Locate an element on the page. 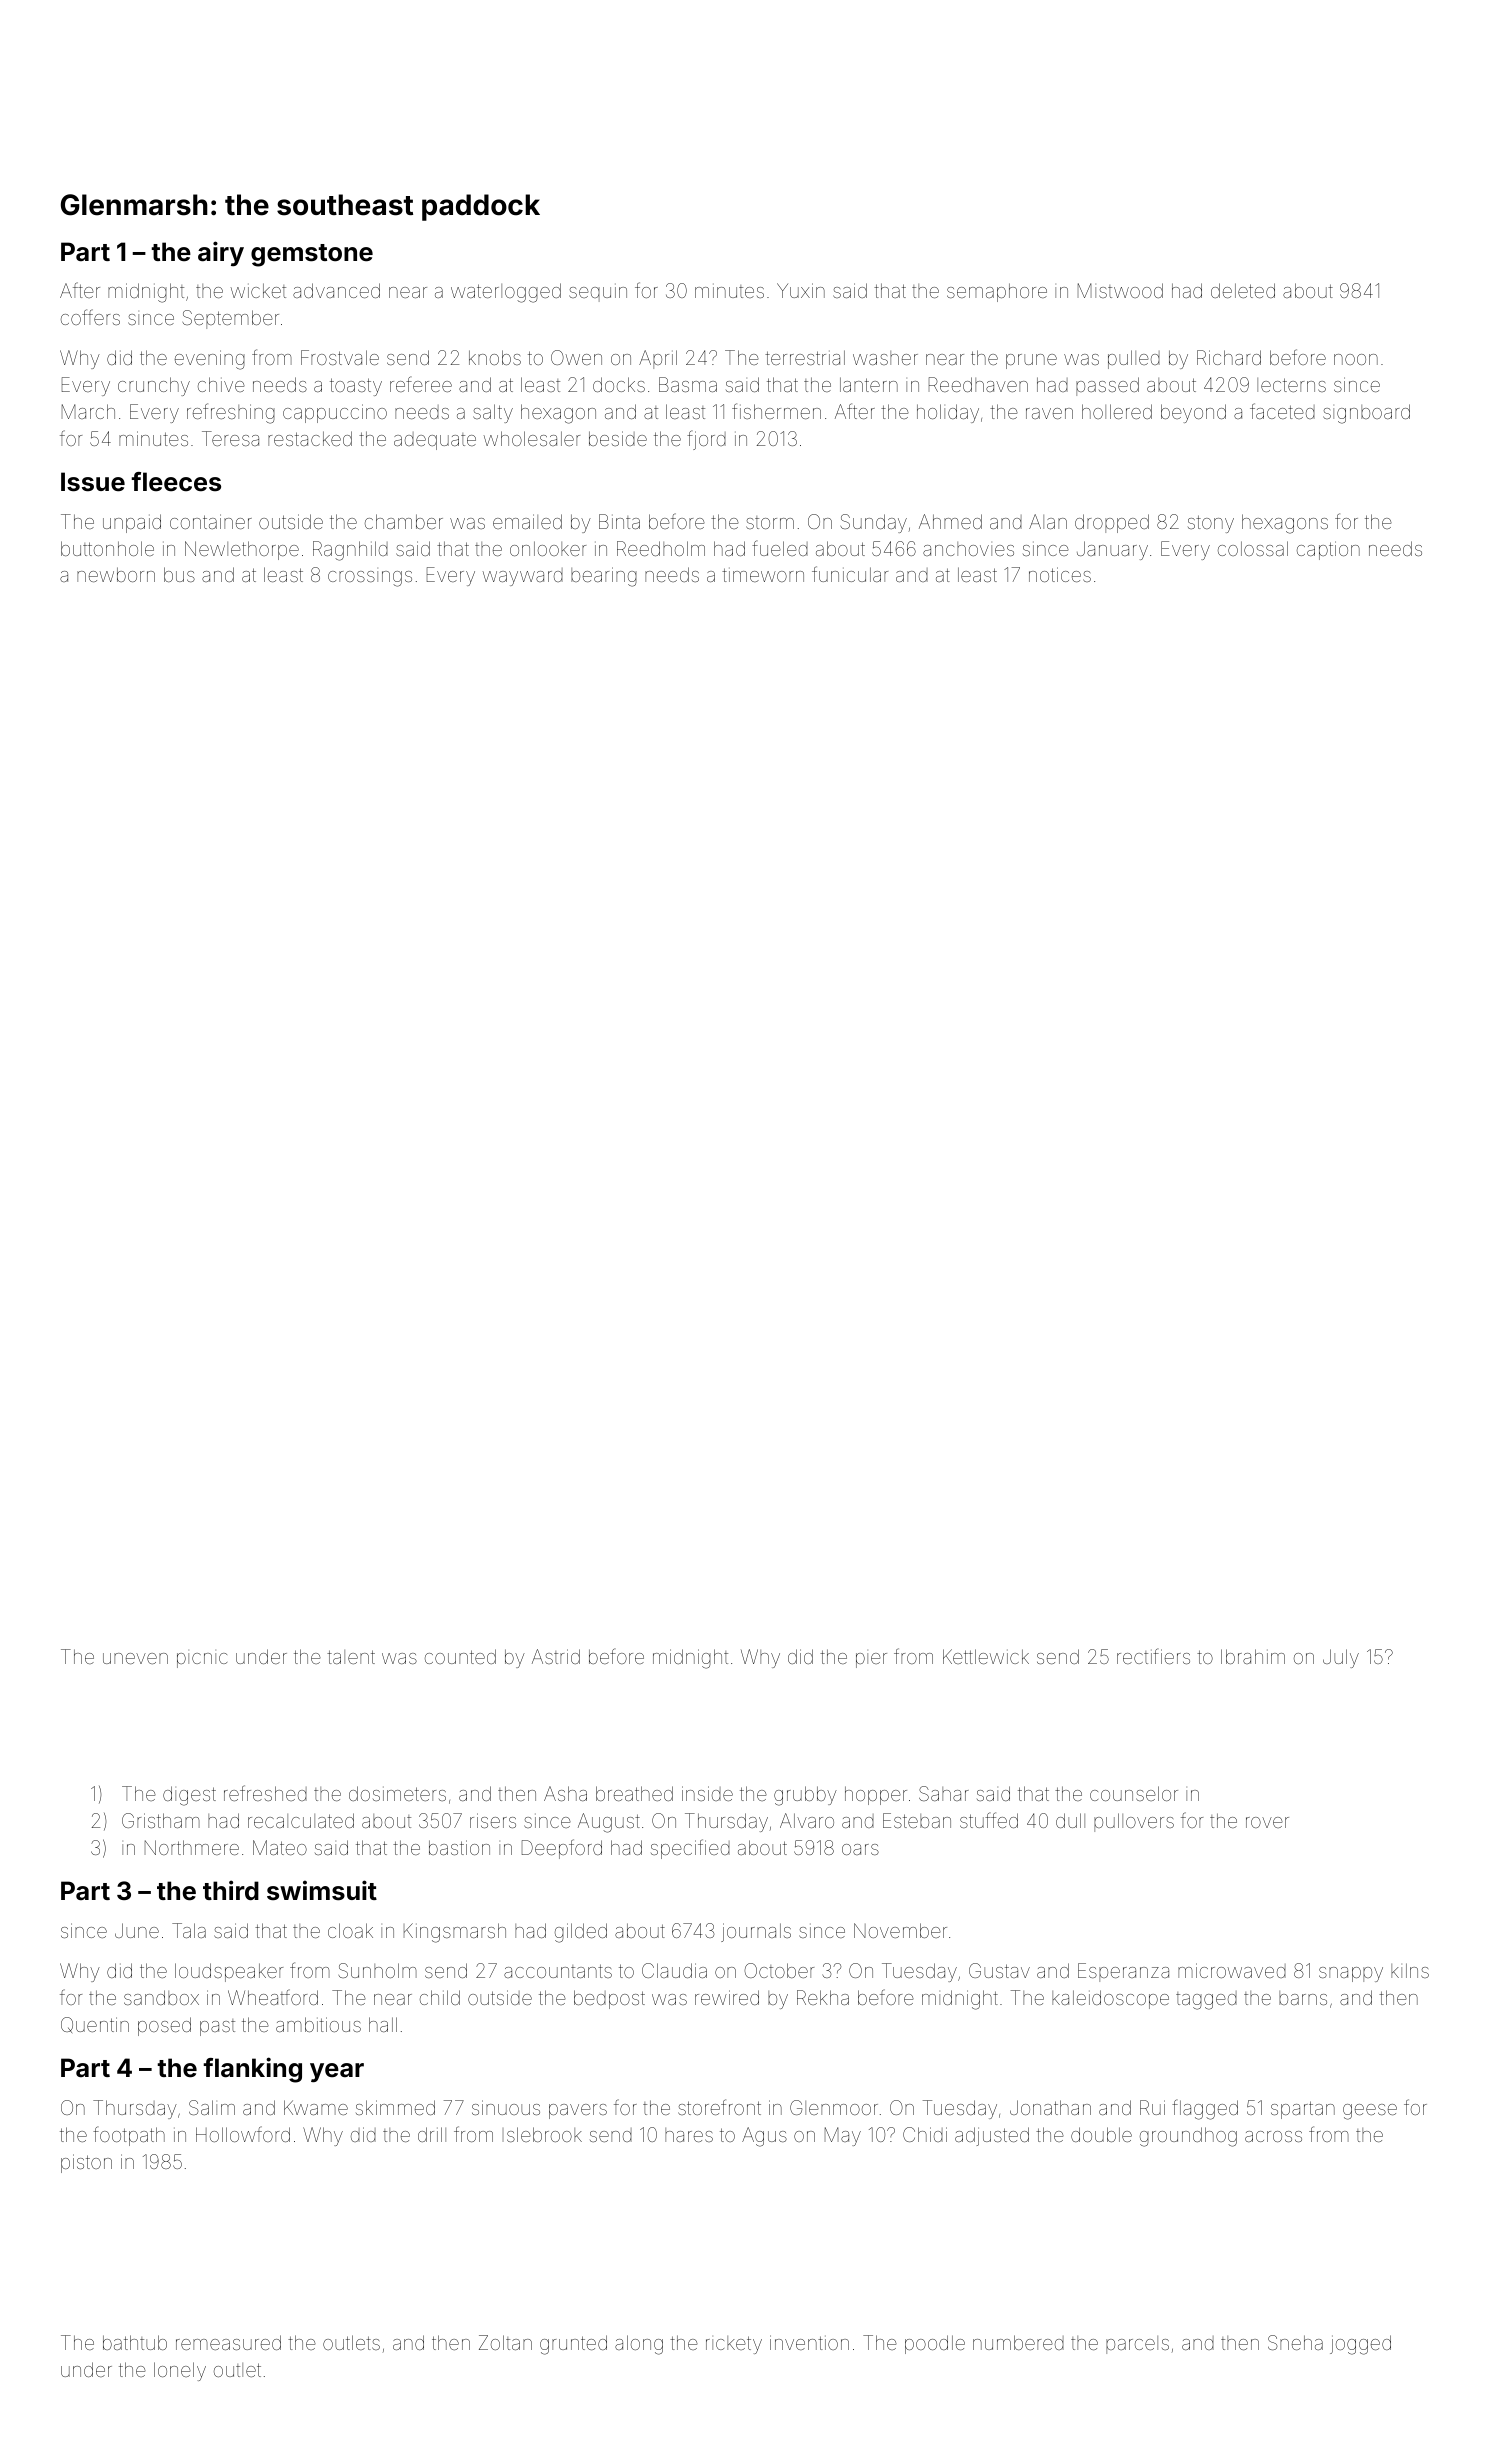 Image resolution: width=1496 pixels, height=2464 pixels. bearing is located at coordinates (604, 577).
